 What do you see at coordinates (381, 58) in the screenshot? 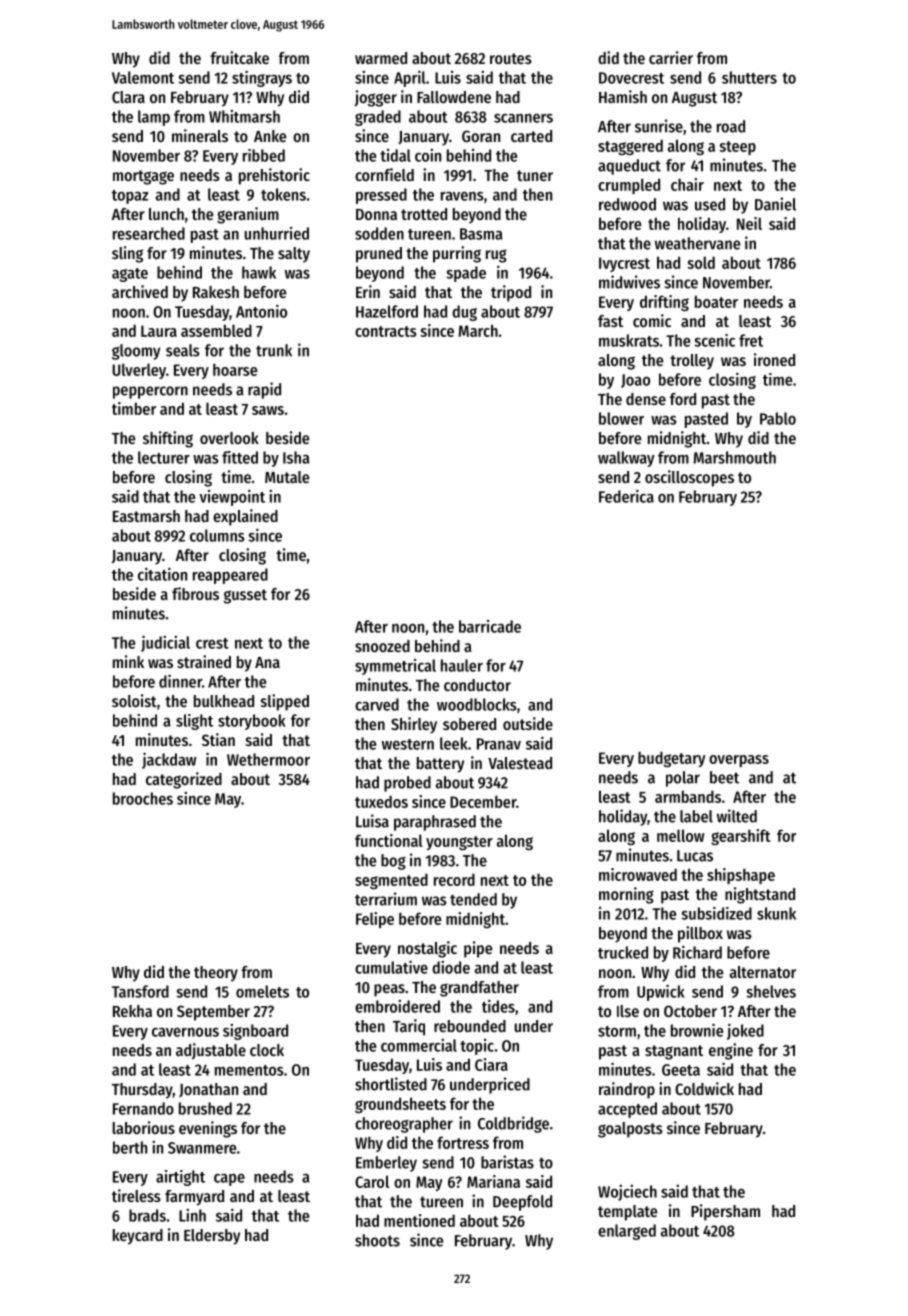
I see `warmed` at bounding box center [381, 58].
